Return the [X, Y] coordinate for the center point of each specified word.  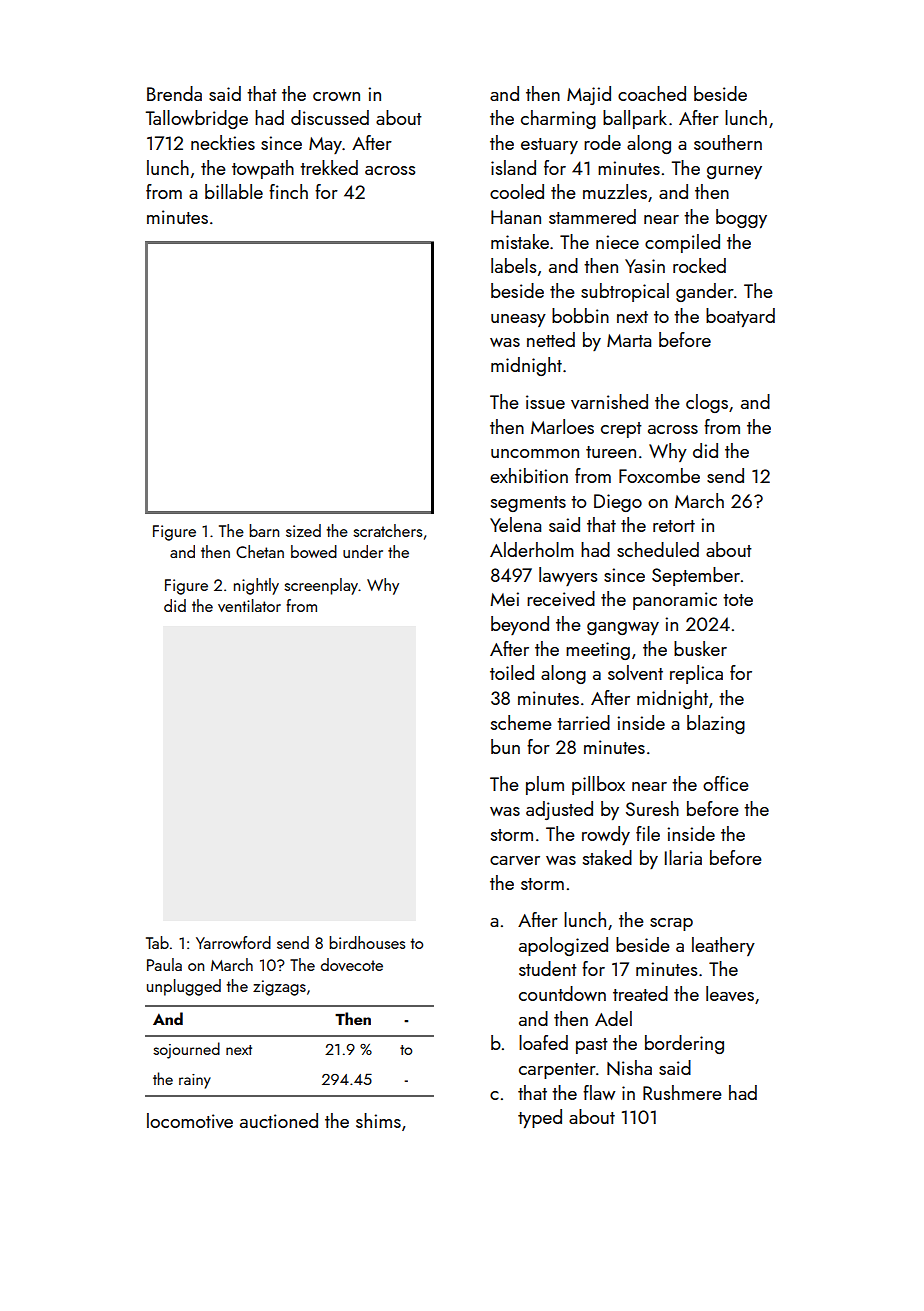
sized [303, 530]
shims [378, 1120]
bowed [314, 551]
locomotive [190, 1120]
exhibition [529, 475]
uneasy [518, 320]
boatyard [740, 317]
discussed [330, 117]
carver [515, 860]
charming [558, 119]
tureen [611, 452]
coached [652, 93]
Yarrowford [233, 942]
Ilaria [683, 857]
